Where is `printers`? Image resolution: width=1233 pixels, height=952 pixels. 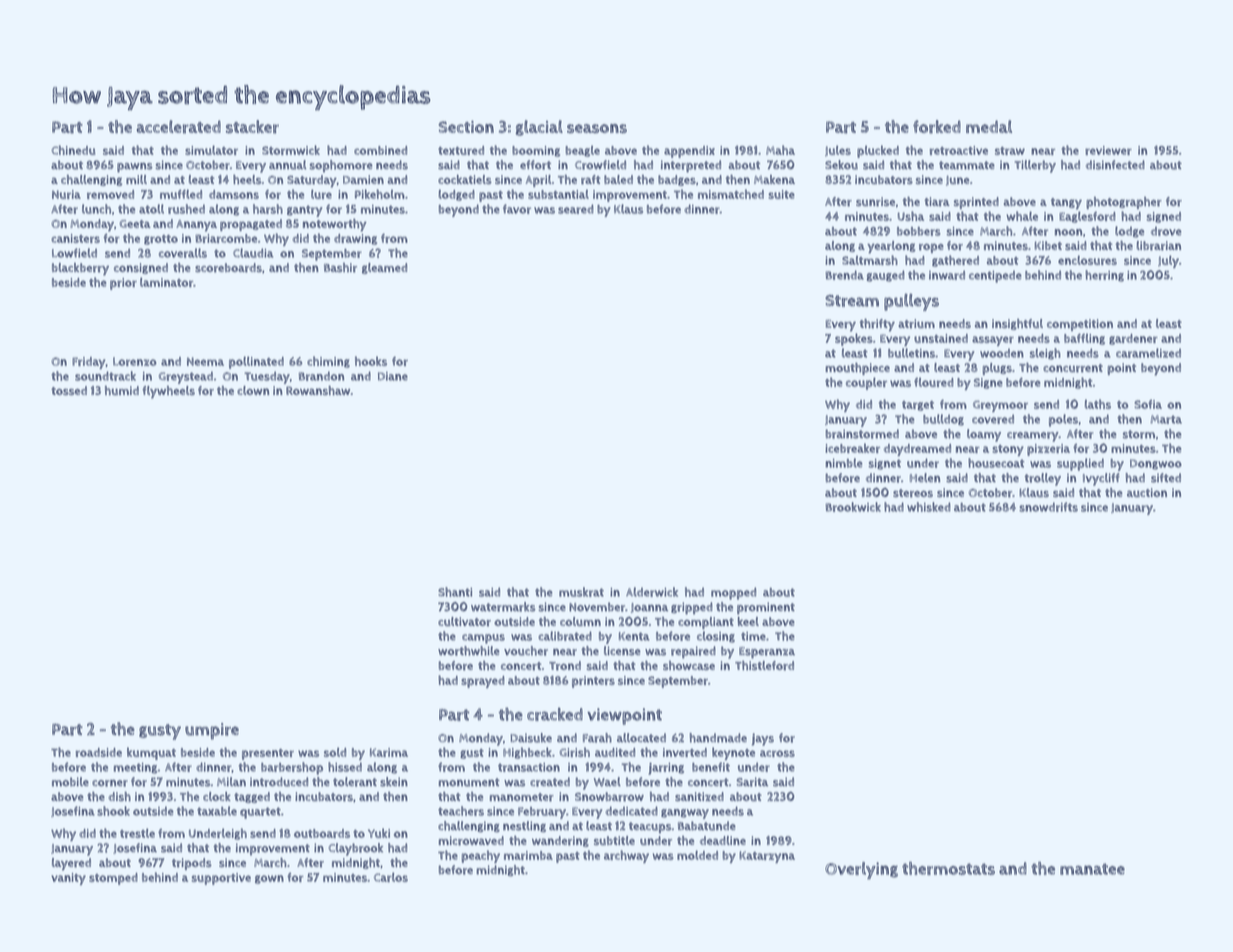 printers is located at coordinates (593, 682).
